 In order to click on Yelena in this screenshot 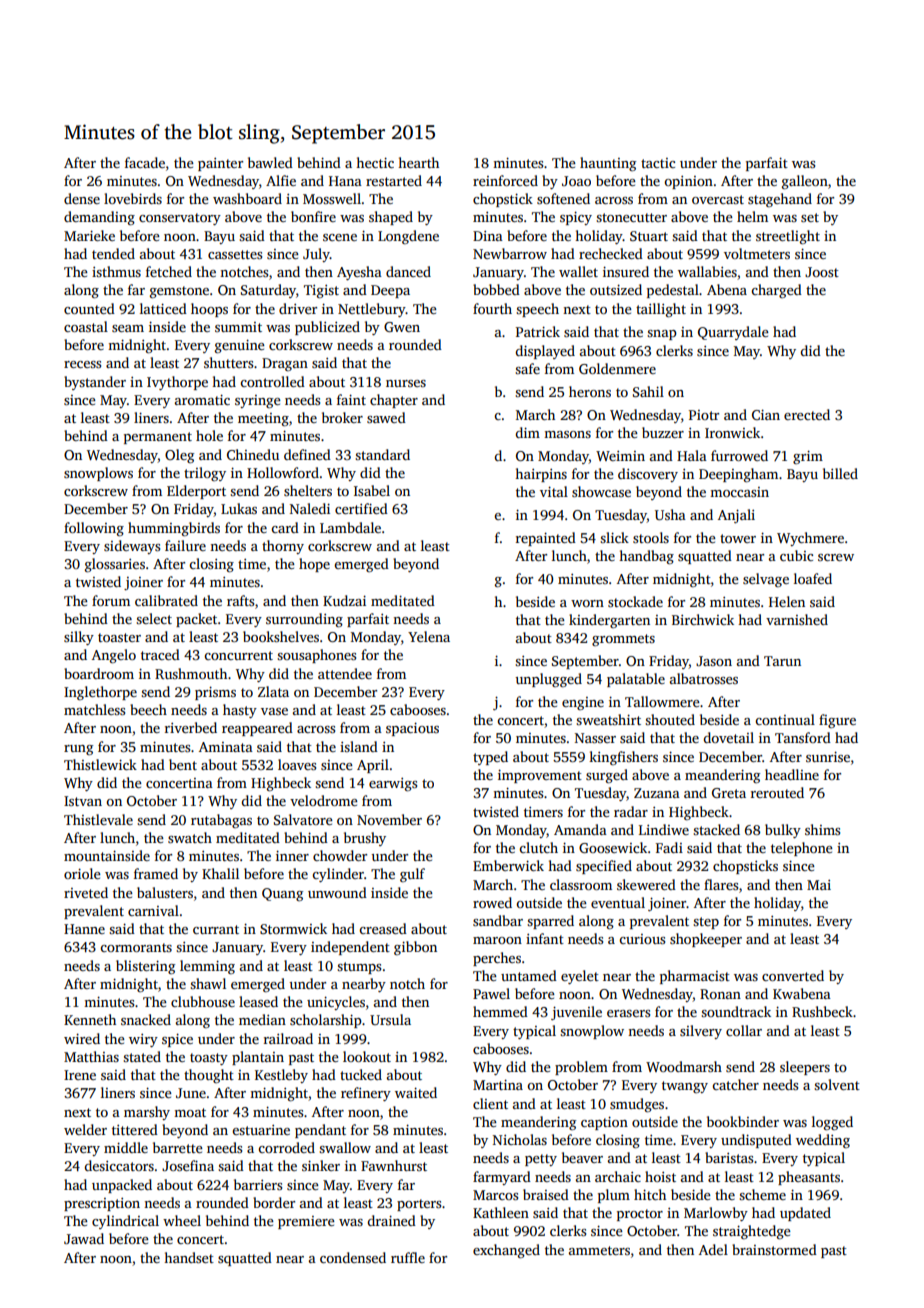, I will do `click(429, 636)`.
